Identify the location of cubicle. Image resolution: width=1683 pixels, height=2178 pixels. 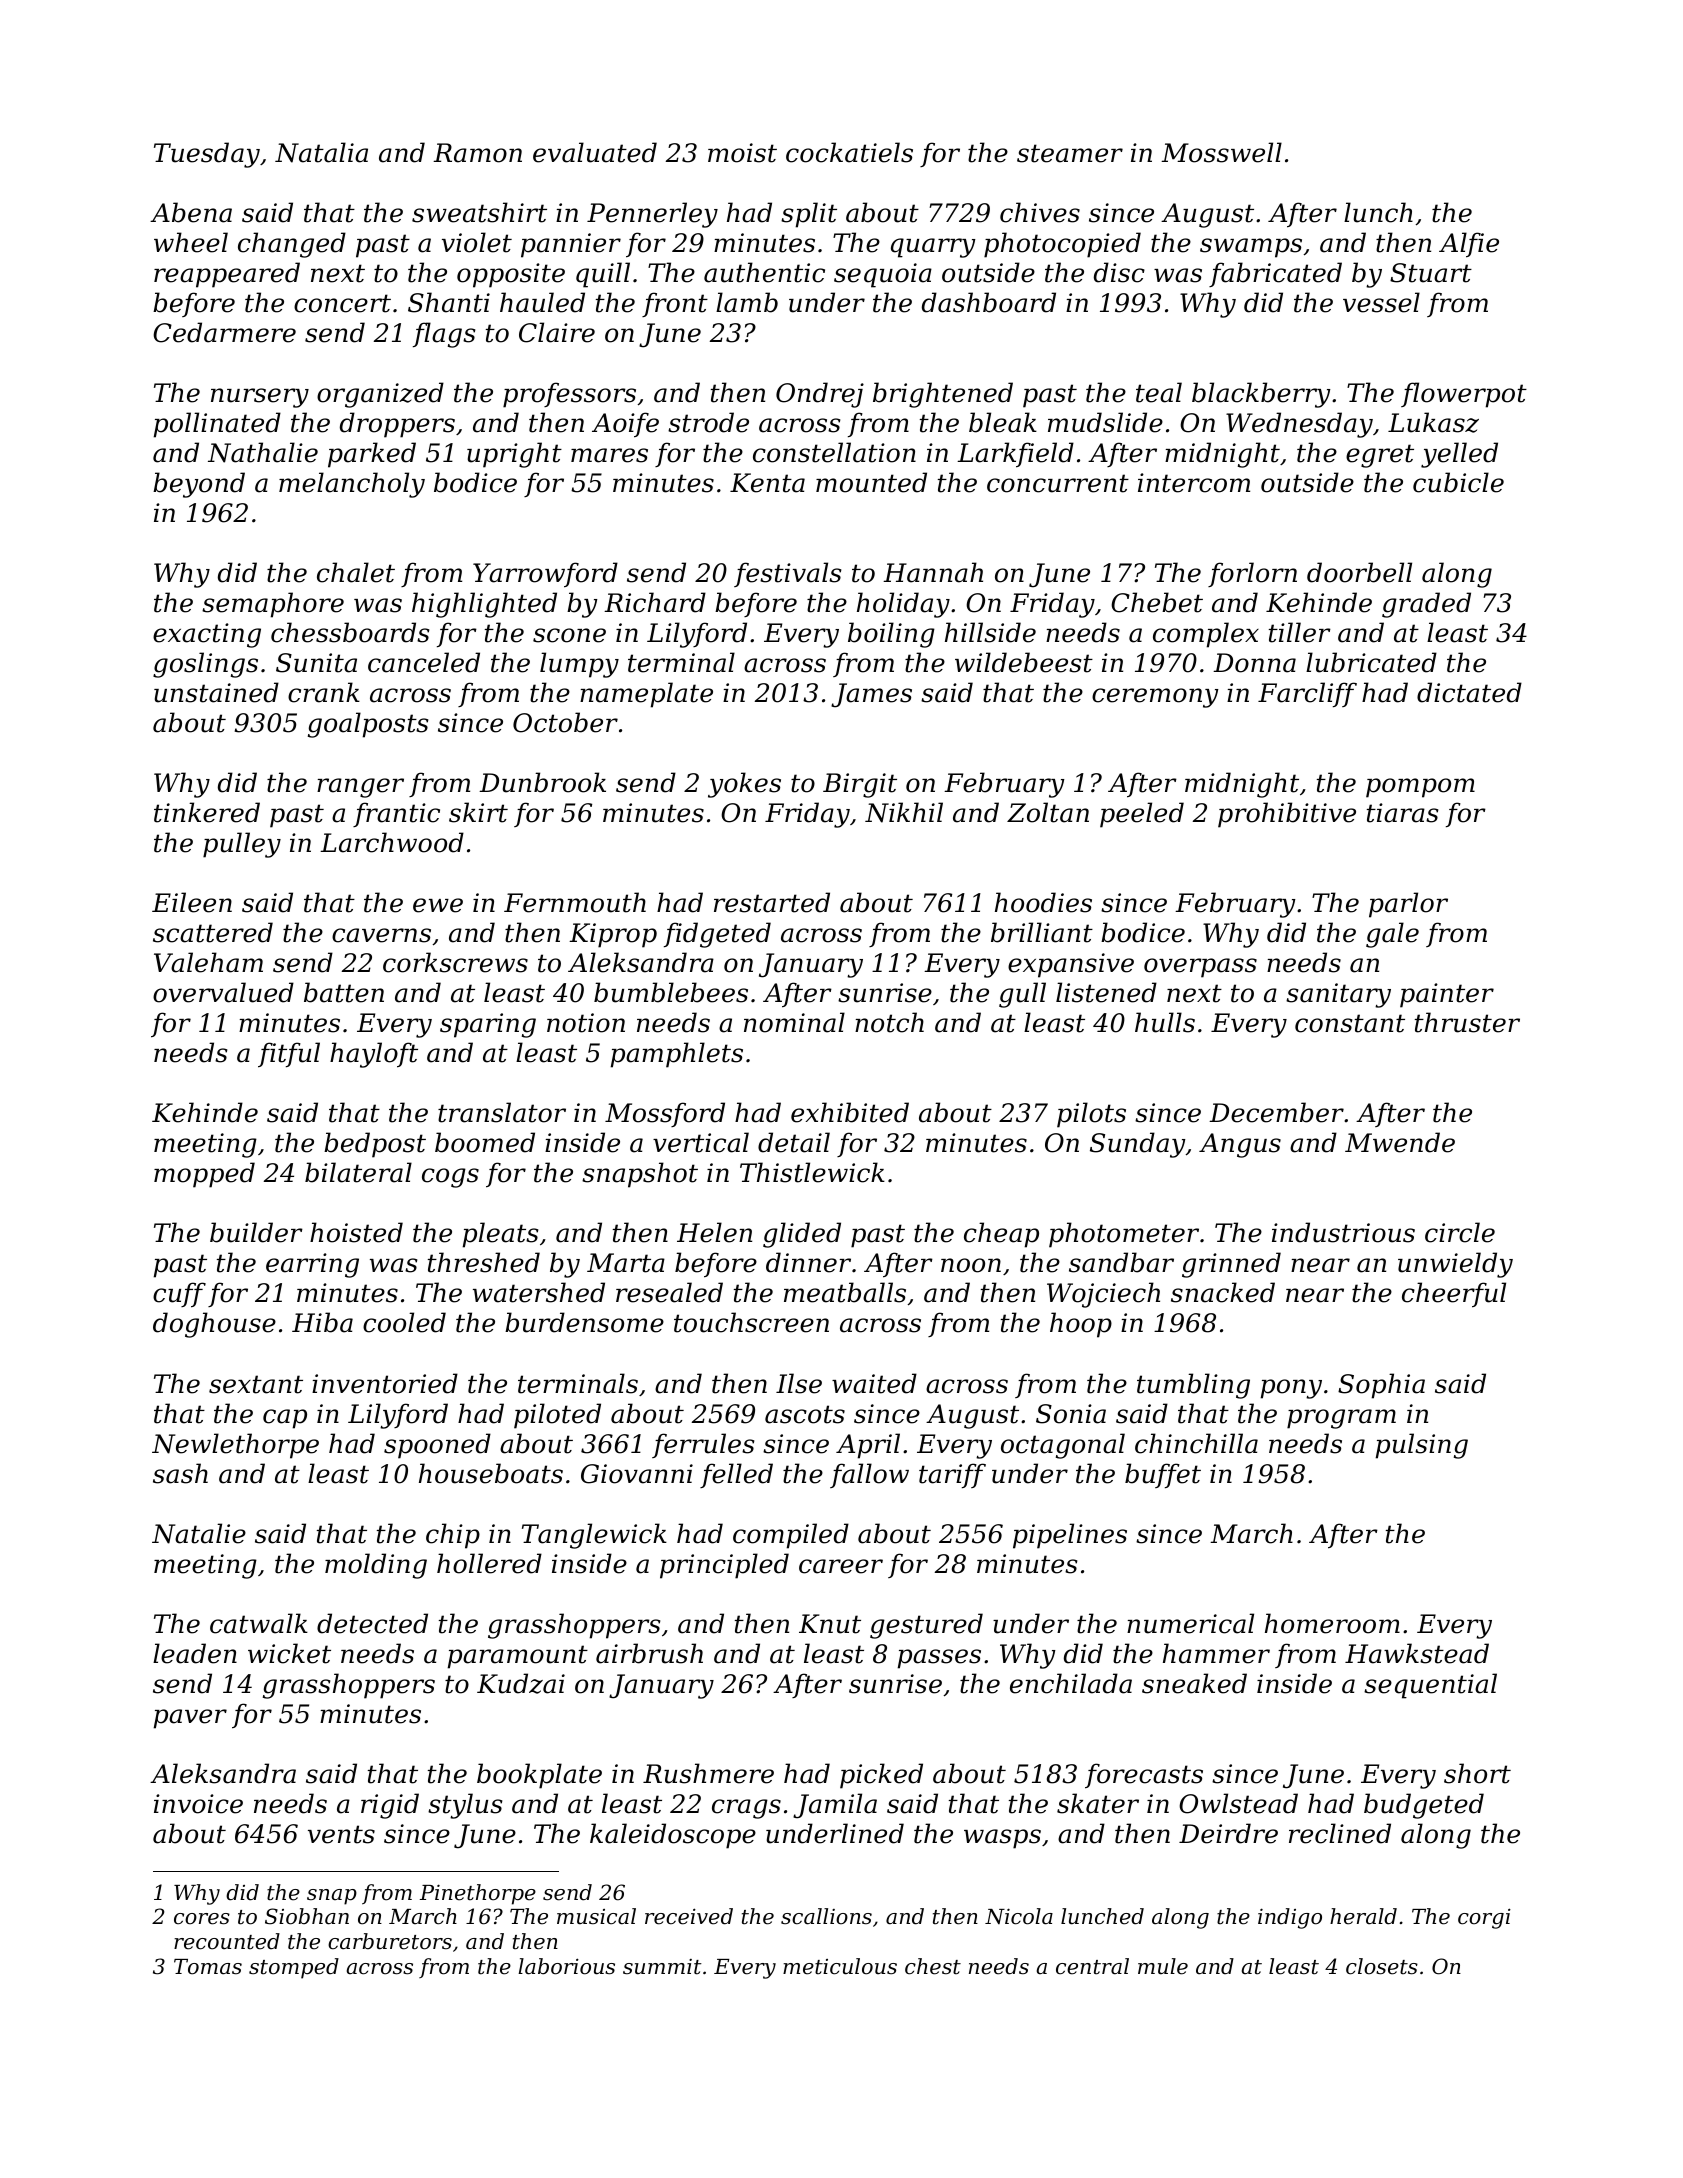
(1458, 482).
